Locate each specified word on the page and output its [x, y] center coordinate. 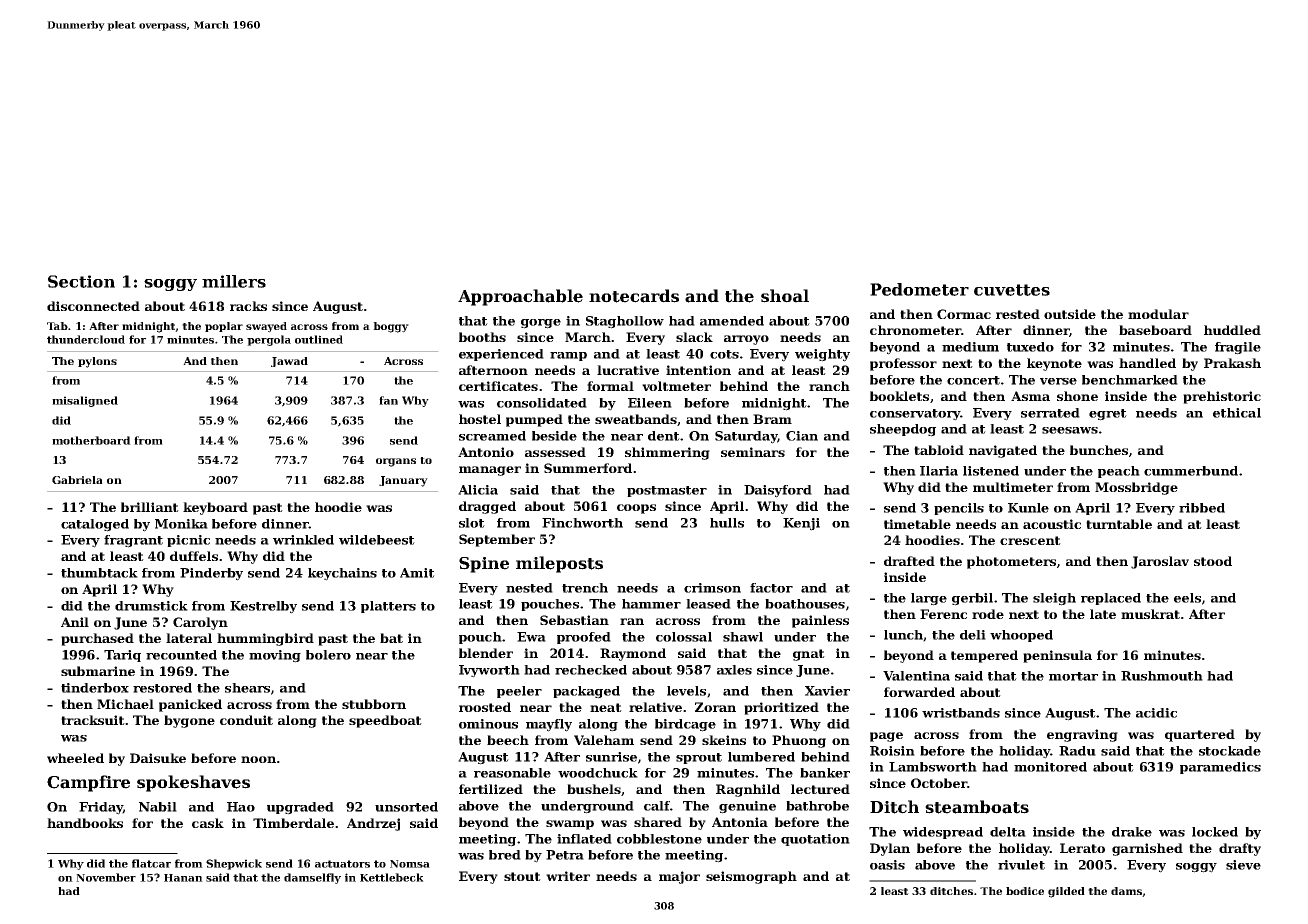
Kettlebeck [392, 877]
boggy [391, 327]
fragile [1238, 348]
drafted [909, 561]
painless [820, 621]
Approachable [520, 297]
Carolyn [200, 623]
